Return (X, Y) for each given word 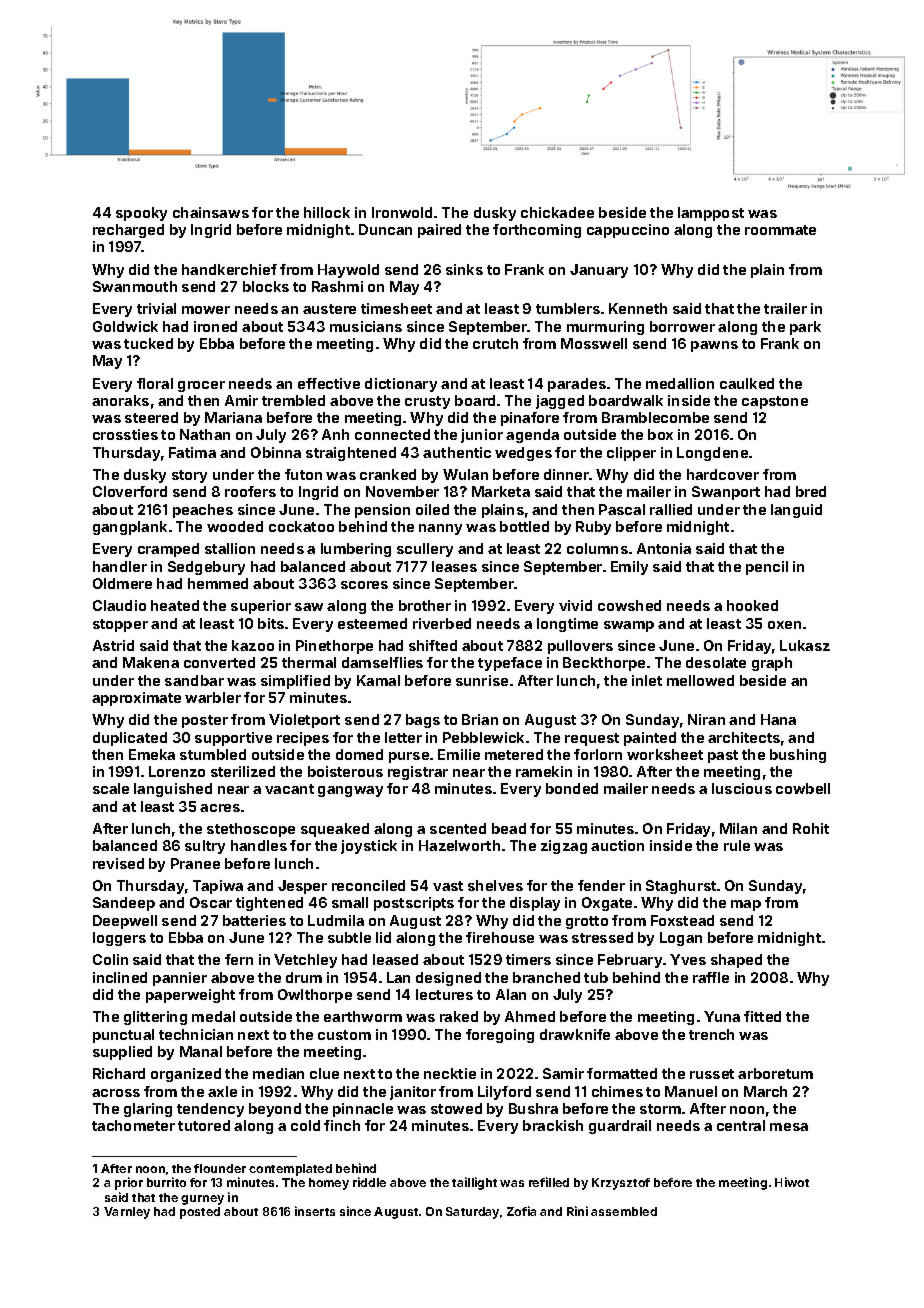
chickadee (557, 212)
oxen (784, 625)
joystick (369, 847)
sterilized (243, 771)
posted (200, 1213)
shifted (433, 645)
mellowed (700, 680)
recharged (128, 231)
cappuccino (628, 231)
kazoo (253, 645)
